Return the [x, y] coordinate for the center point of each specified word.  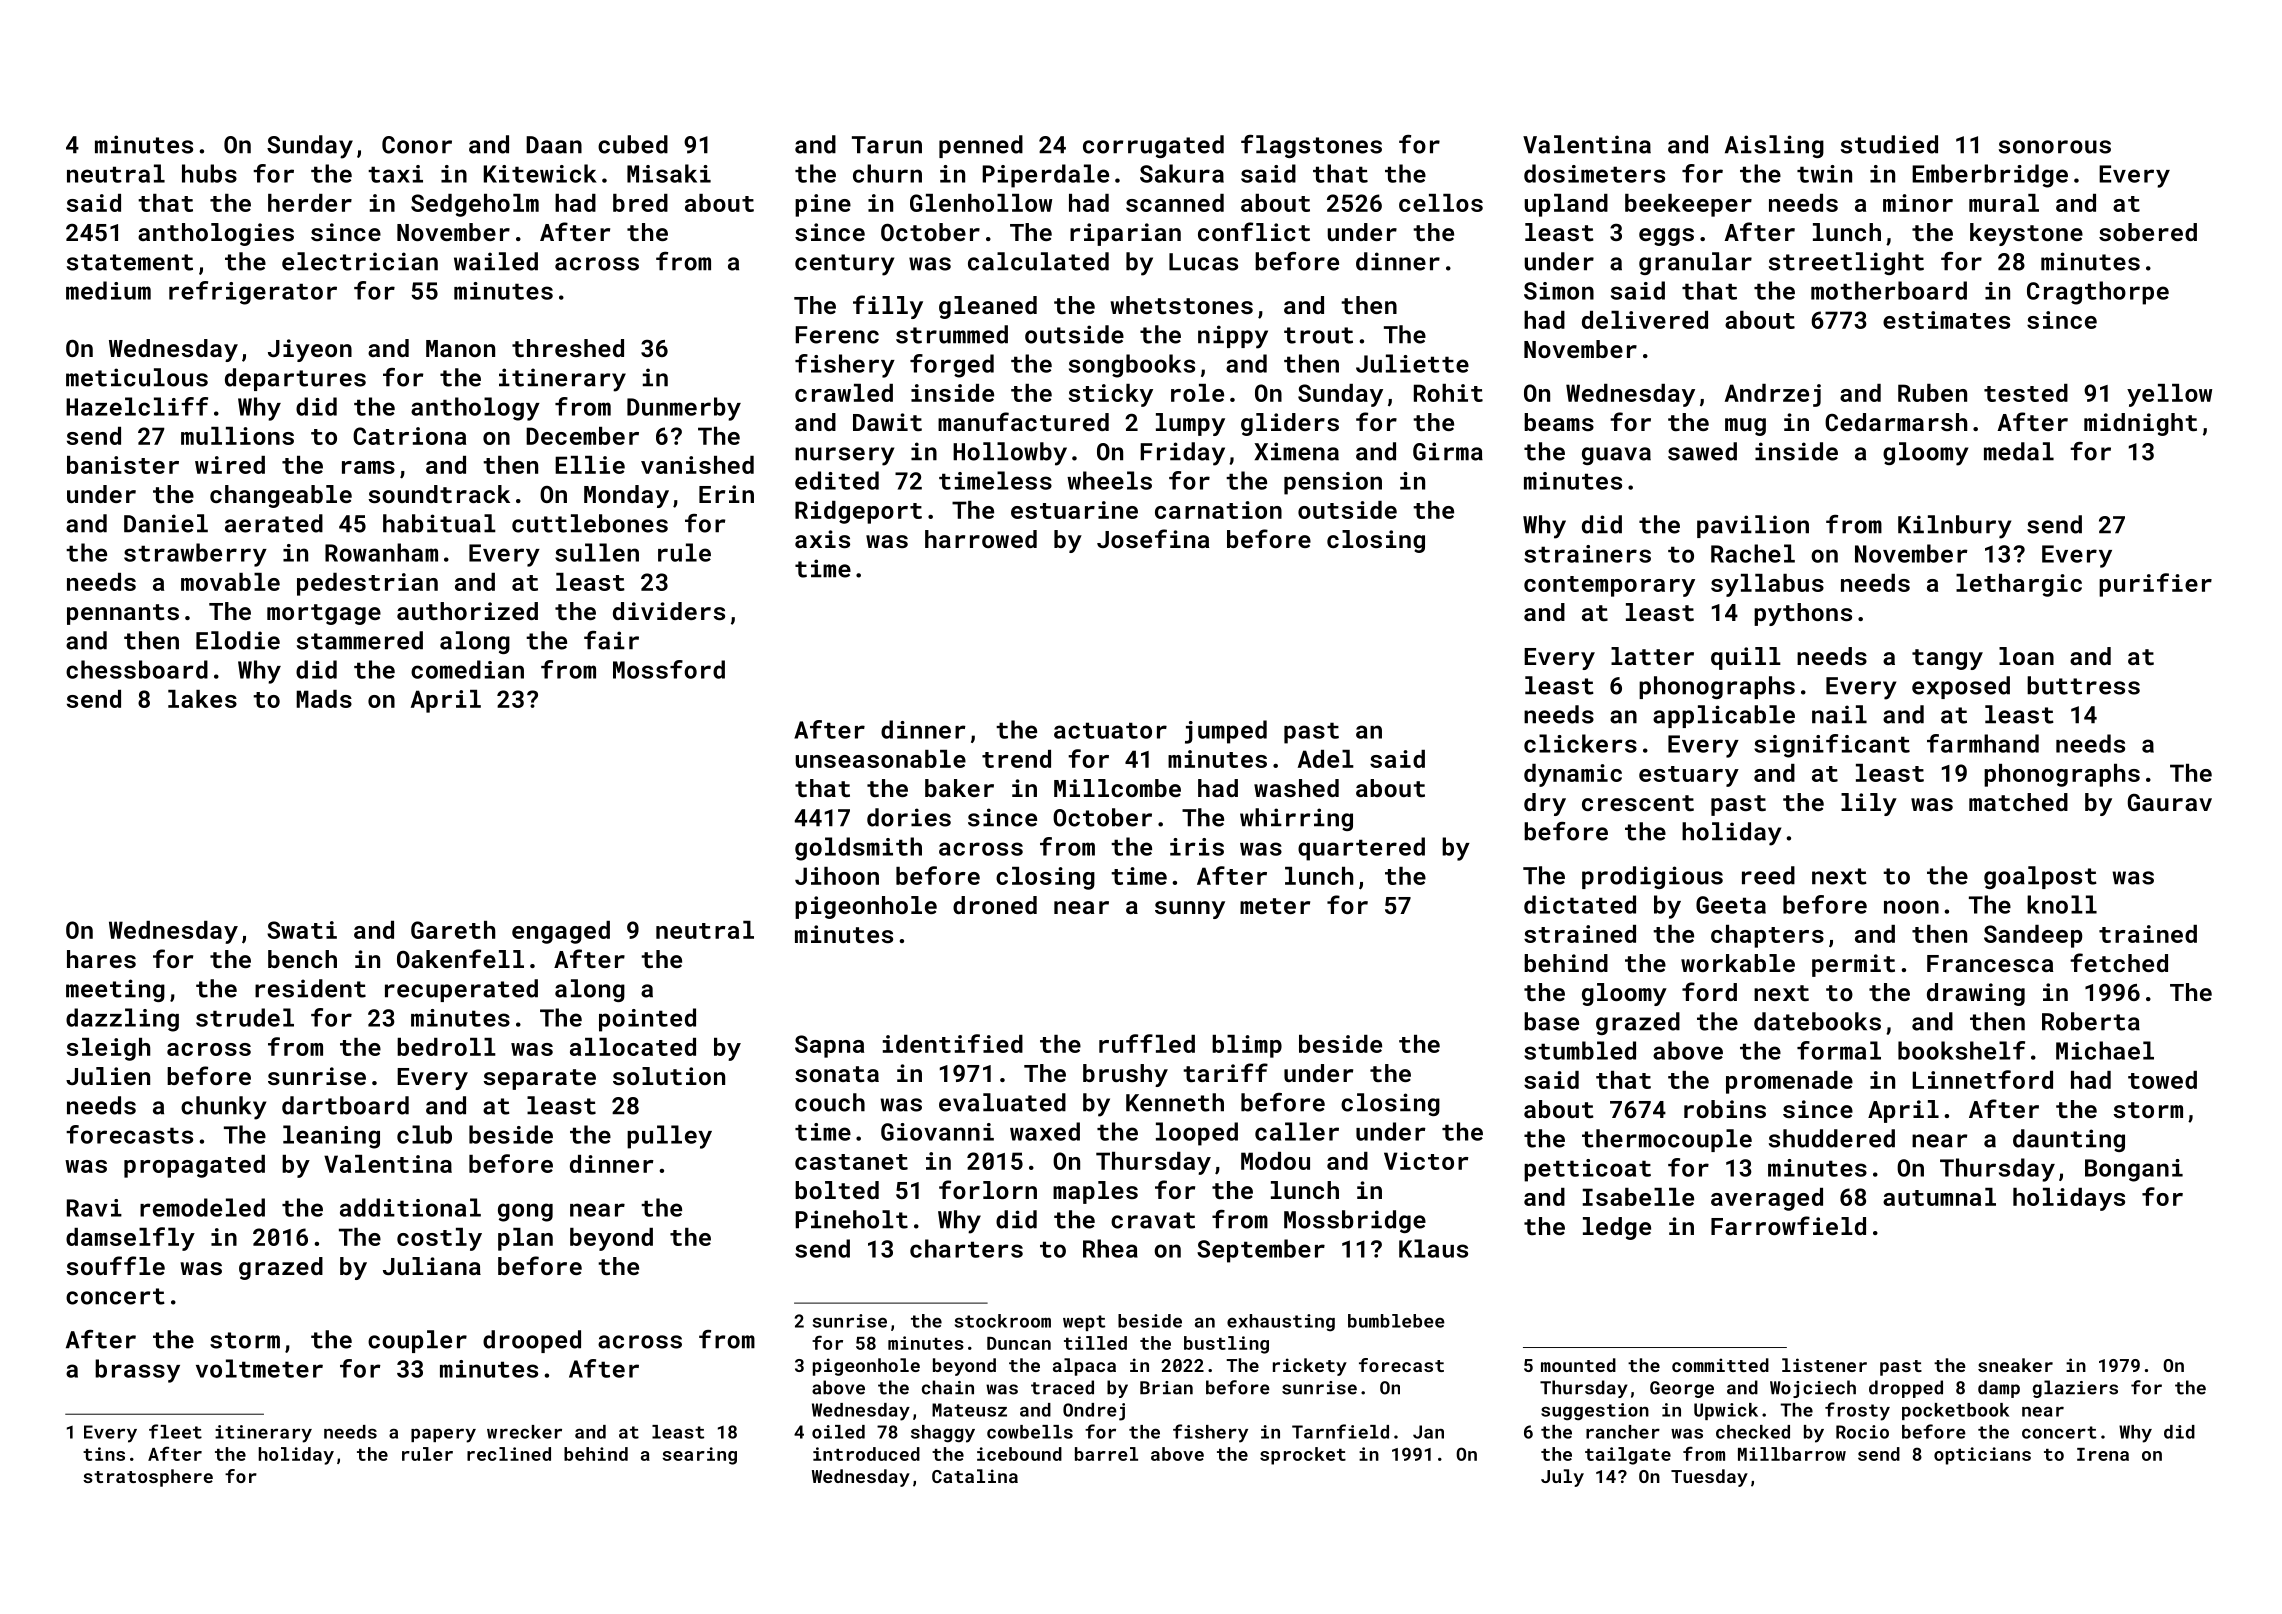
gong [525, 1212]
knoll [2062, 904]
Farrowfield [1788, 1225]
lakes [202, 699]
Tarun [887, 145]
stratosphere [148, 1478]
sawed [1702, 451]
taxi [395, 174]
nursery [844, 456]
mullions [237, 436]
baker [959, 788]
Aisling [1774, 146]
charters [966, 1248]
